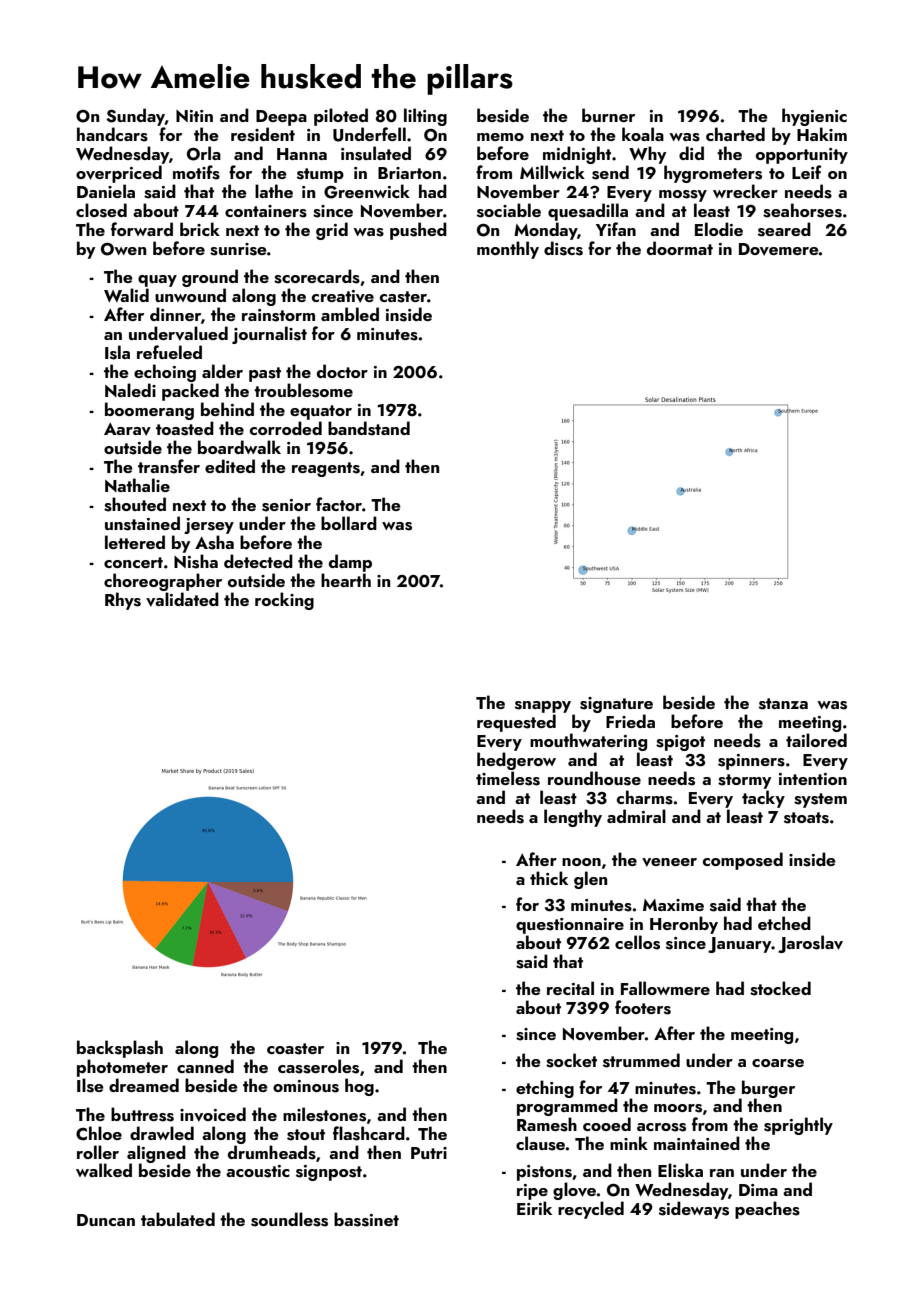  What do you see at coordinates (281, 118) in the screenshot?
I see `Deepa` at bounding box center [281, 118].
